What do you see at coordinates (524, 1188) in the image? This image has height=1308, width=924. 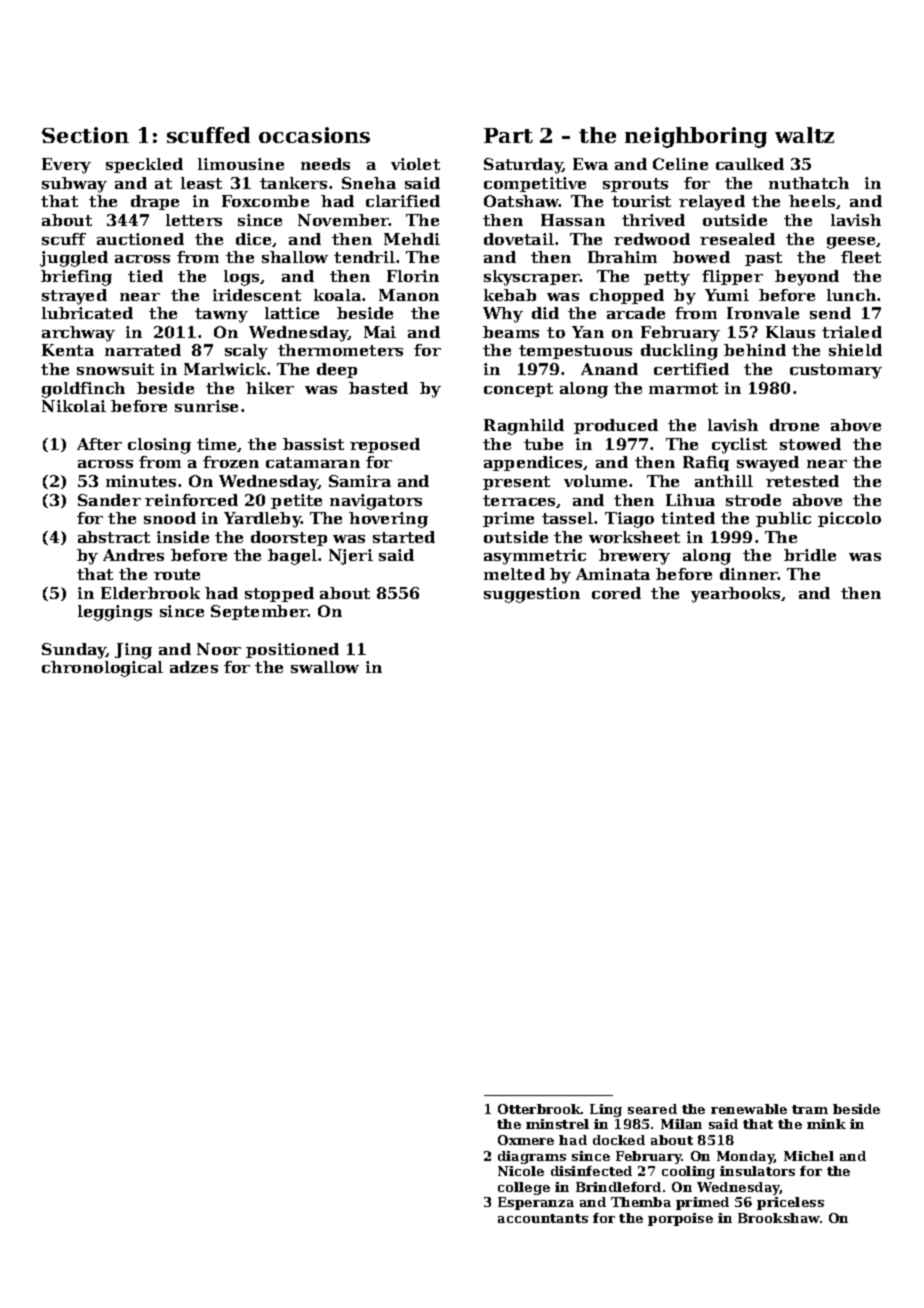 I see `college` at bounding box center [524, 1188].
